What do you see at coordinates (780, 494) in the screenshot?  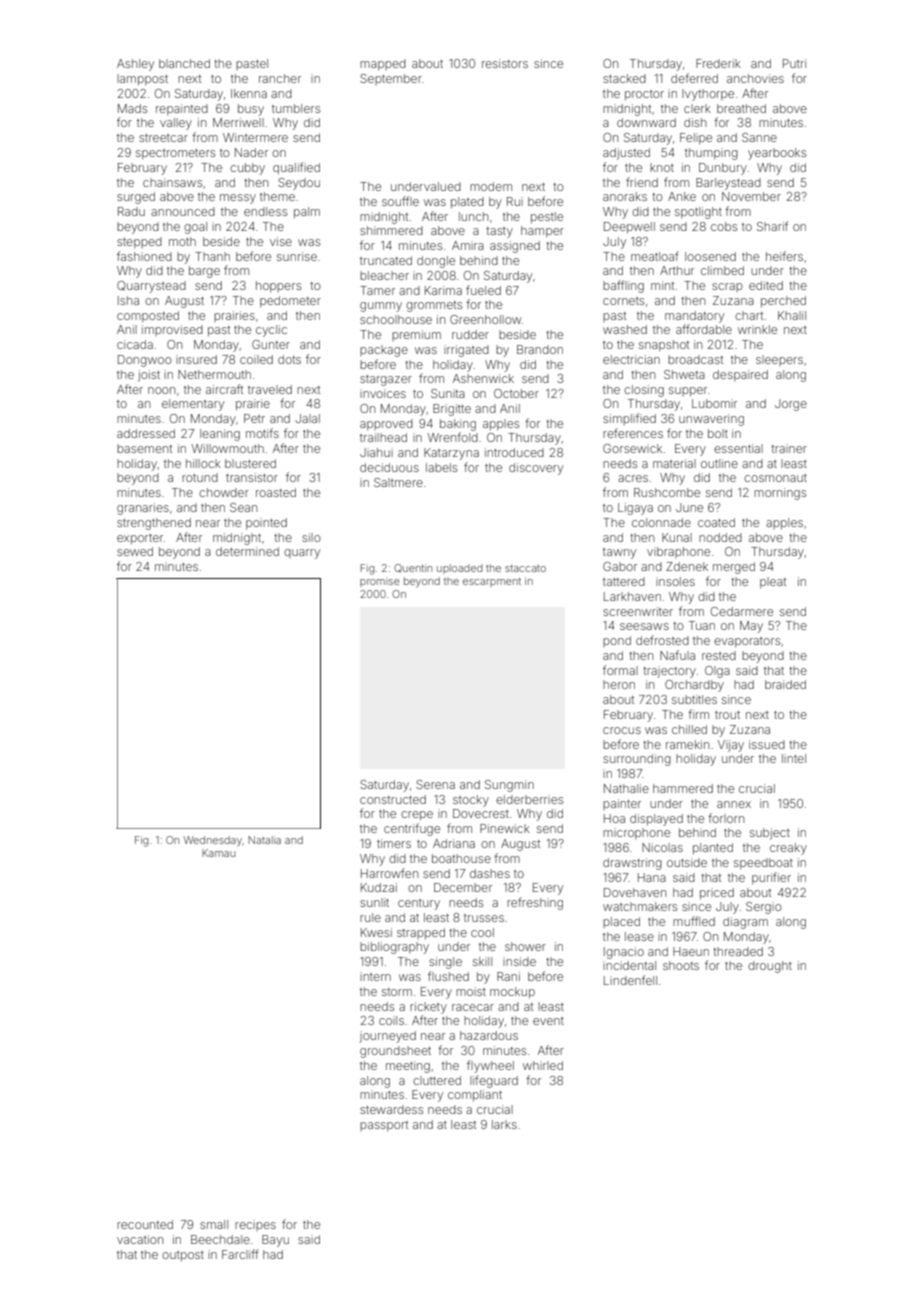 I see `mornings` at bounding box center [780, 494].
